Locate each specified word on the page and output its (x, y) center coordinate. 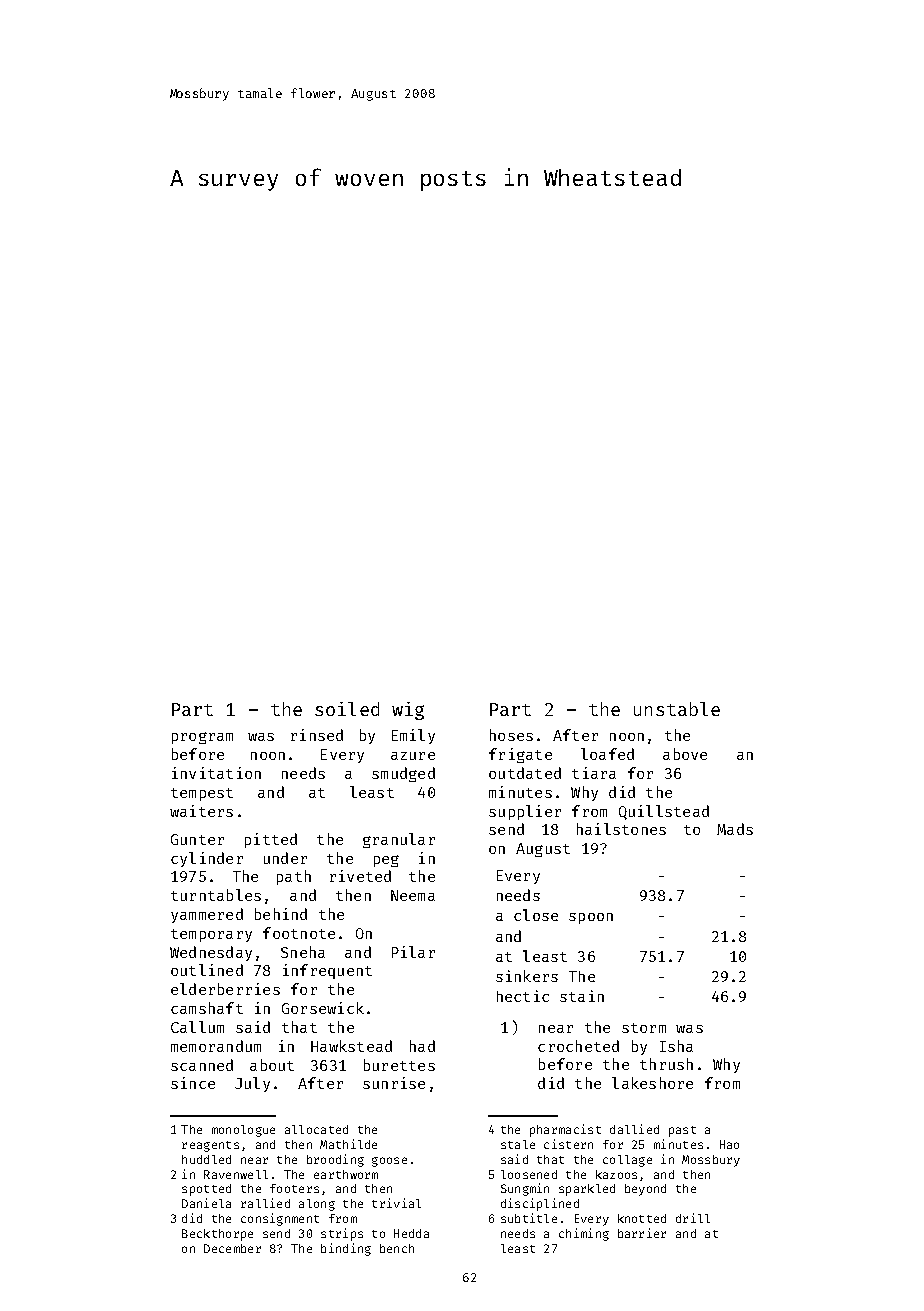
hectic (523, 996)
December (232, 1248)
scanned (202, 1065)
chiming (584, 1234)
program (202, 738)
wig (408, 711)
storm (644, 1028)
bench (397, 1248)
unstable (677, 709)
